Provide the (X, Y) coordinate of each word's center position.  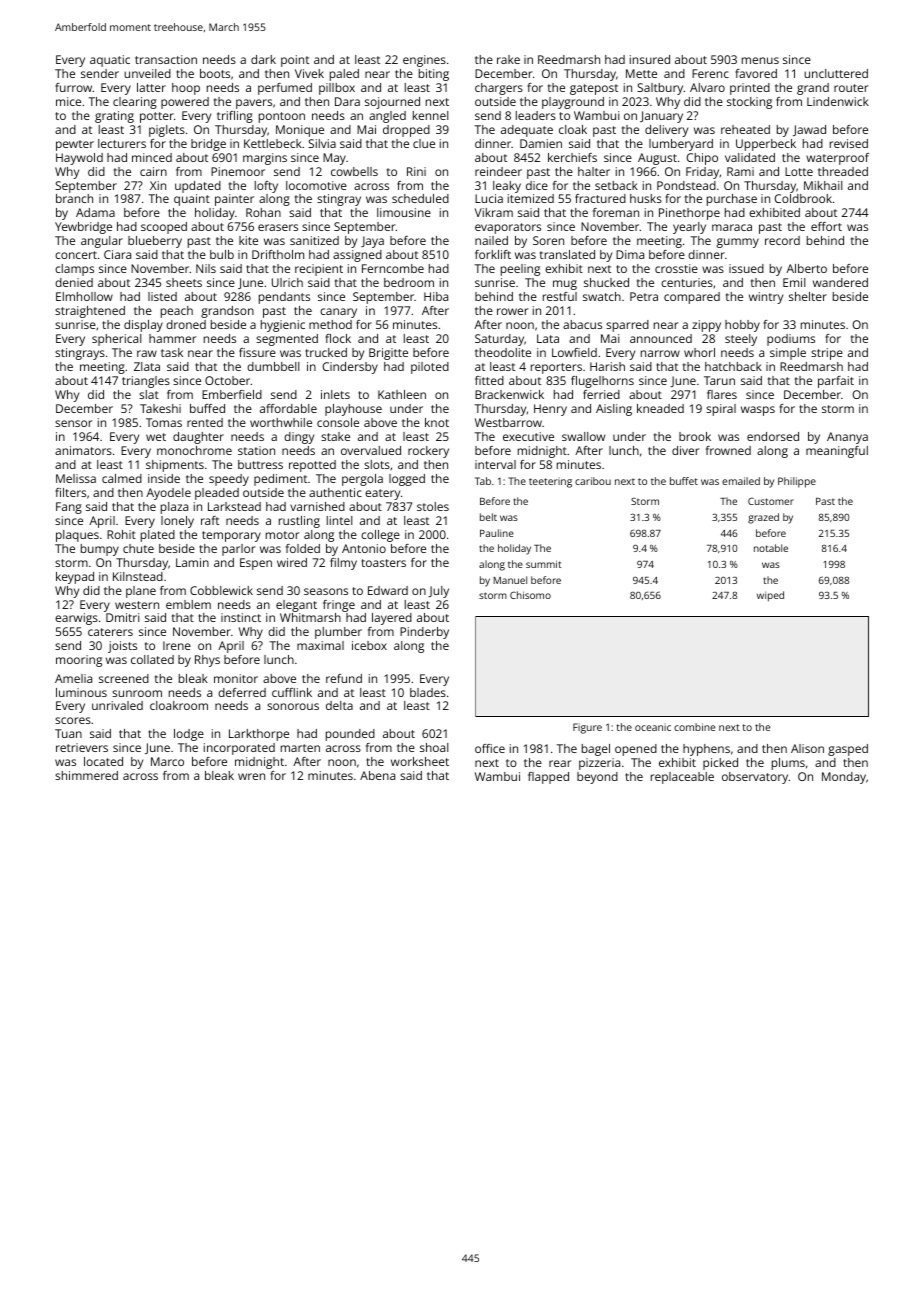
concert (76, 255)
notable (771, 548)
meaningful (837, 452)
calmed (122, 478)
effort (826, 226)
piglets (167, 131)
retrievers (82, 747)
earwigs (76, 619)
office (490, 748)
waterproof (837, 159)
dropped (406, 131)
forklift (493, 254)
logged (407, 480)
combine (694, 727)
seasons (326, 591)
